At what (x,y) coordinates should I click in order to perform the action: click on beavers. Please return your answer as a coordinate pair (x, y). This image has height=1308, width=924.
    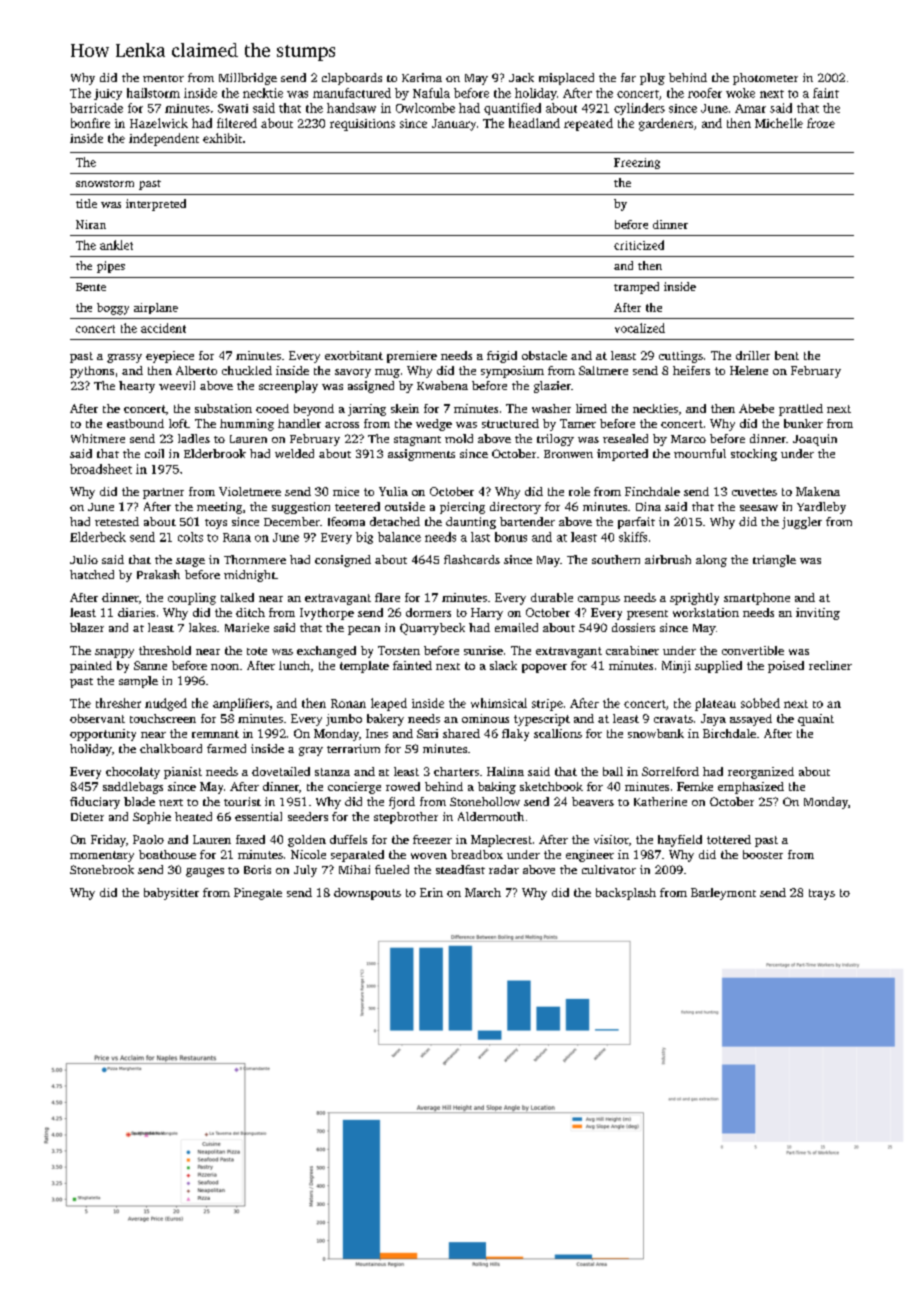
    Looking at the image, I should click on (593, 801).
